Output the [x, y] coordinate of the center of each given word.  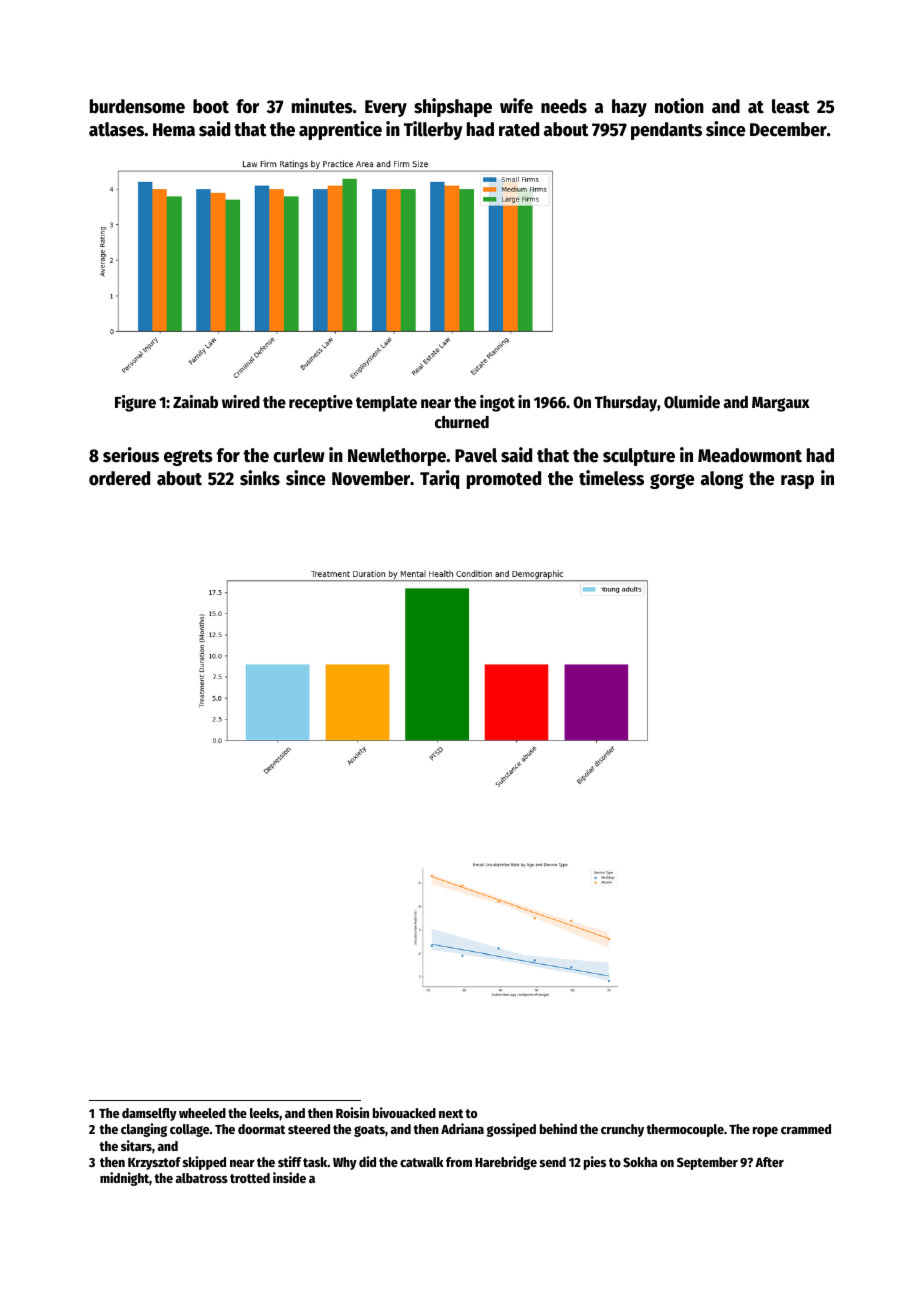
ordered [119, 478]
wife [516, 106]
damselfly [149, 1114]
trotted [250, 1178]
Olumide [692, 402]
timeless [611, 478]
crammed [806, 1129]
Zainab [195, 401]
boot [211, 106]
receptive [321, 403]
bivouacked [404, 1112]
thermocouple [685, 1130]
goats [369, 1131]
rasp [797, 482]
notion [679, 106]
